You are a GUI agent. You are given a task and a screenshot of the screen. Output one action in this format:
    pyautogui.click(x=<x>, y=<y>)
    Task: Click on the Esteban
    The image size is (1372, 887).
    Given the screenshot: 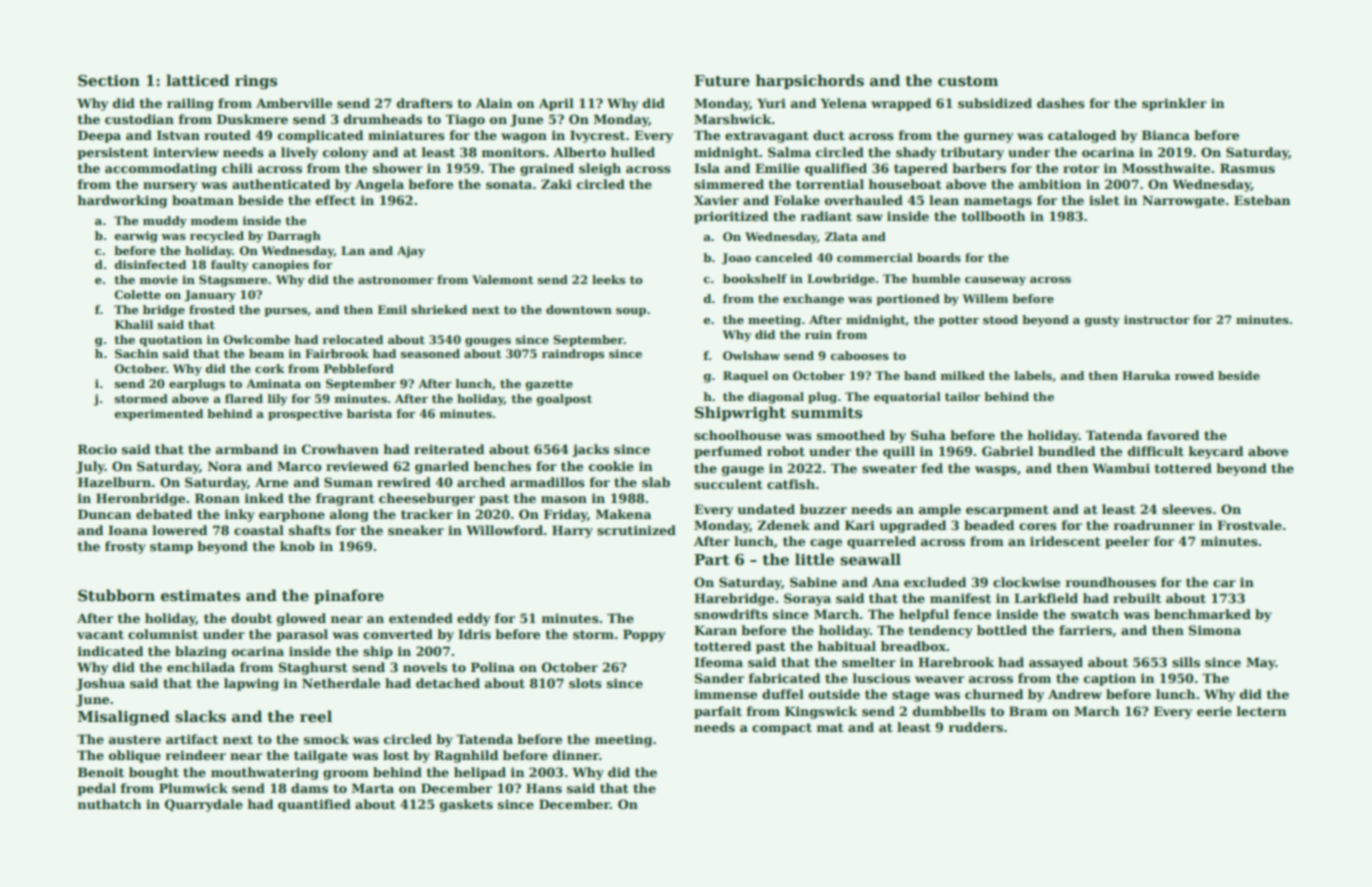 What is the action you would take?
    pyautogui.click(x=1262, y=200)
